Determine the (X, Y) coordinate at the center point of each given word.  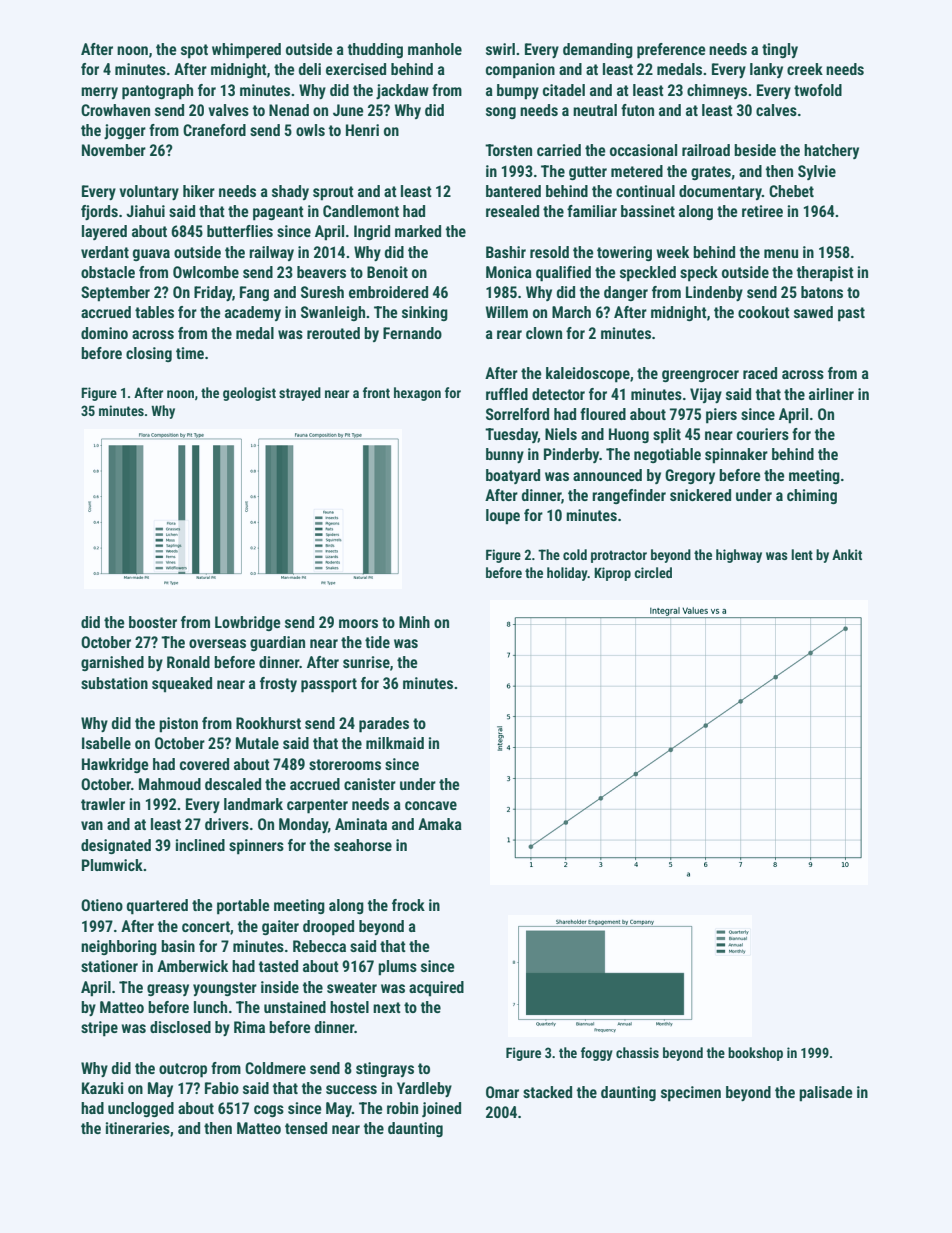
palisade (826, 1094)
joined (441, 1109)
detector (558, 394)
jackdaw (402, 91)
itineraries (138, 1128)
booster (153, 622)
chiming (812, 496)
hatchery (831, 151)
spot (194, 51)
